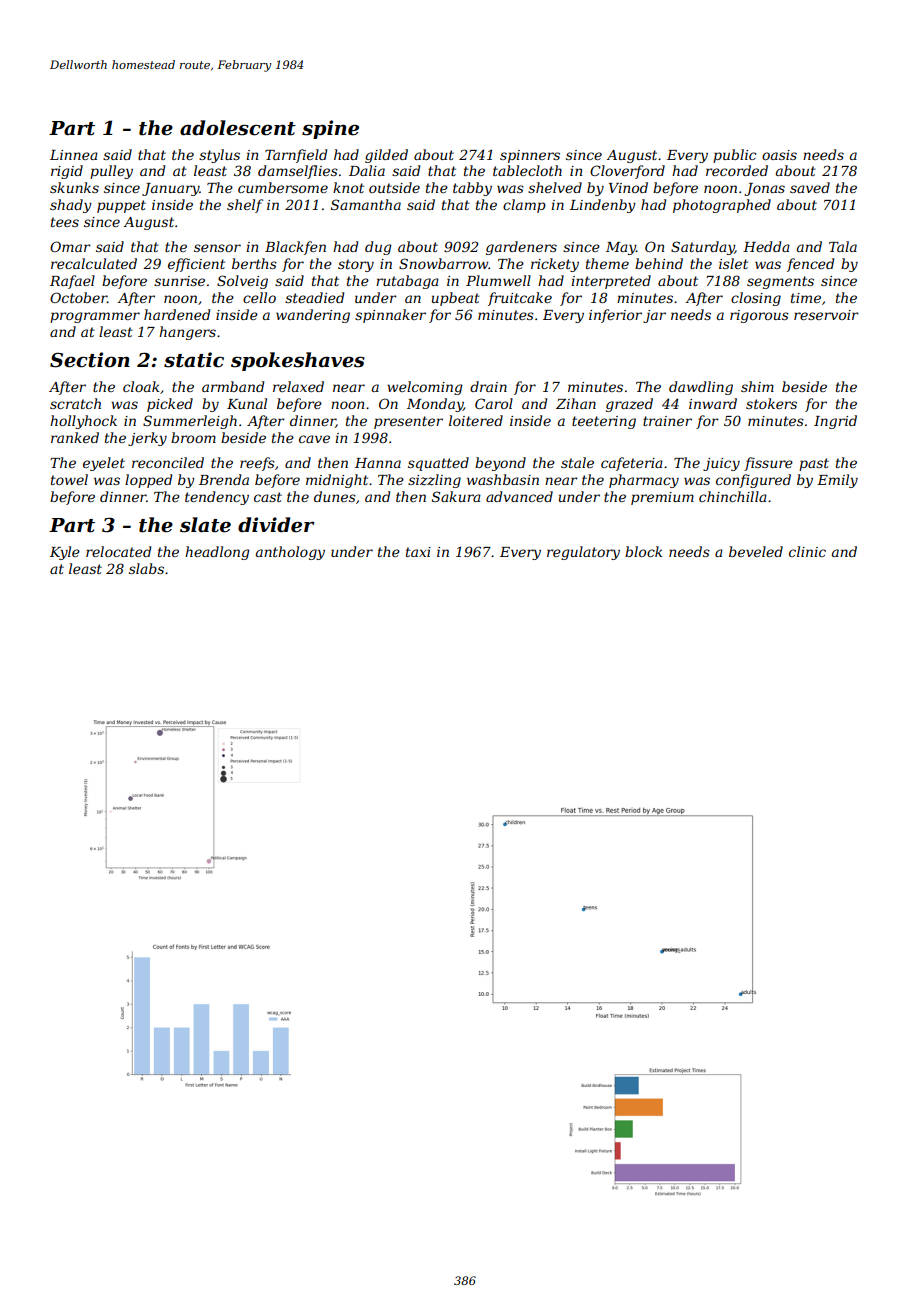 The height and width of the screenshot is (1316, 908). Describe the element at coordinates (476, 420) in the screenshot. I see `loitered` at that location.
